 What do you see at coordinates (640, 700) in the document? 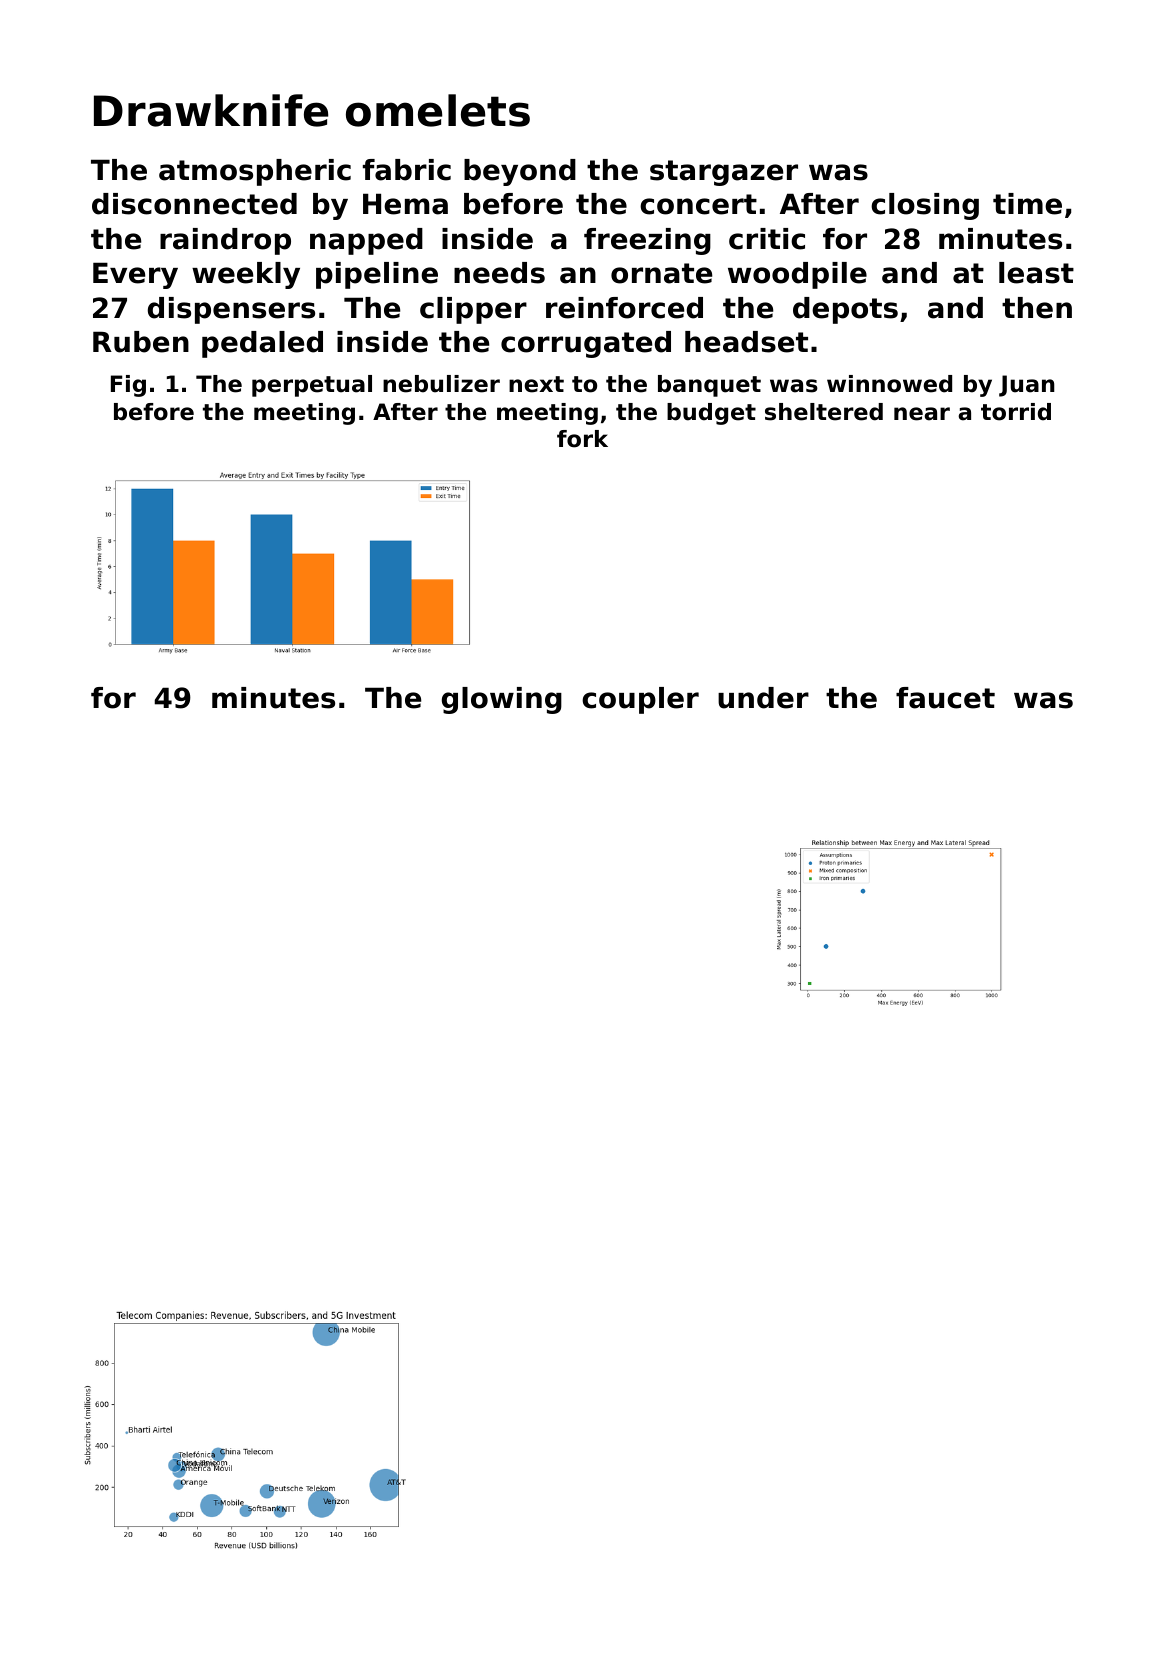
I see `coupler` at bounding box center [640, 700].
